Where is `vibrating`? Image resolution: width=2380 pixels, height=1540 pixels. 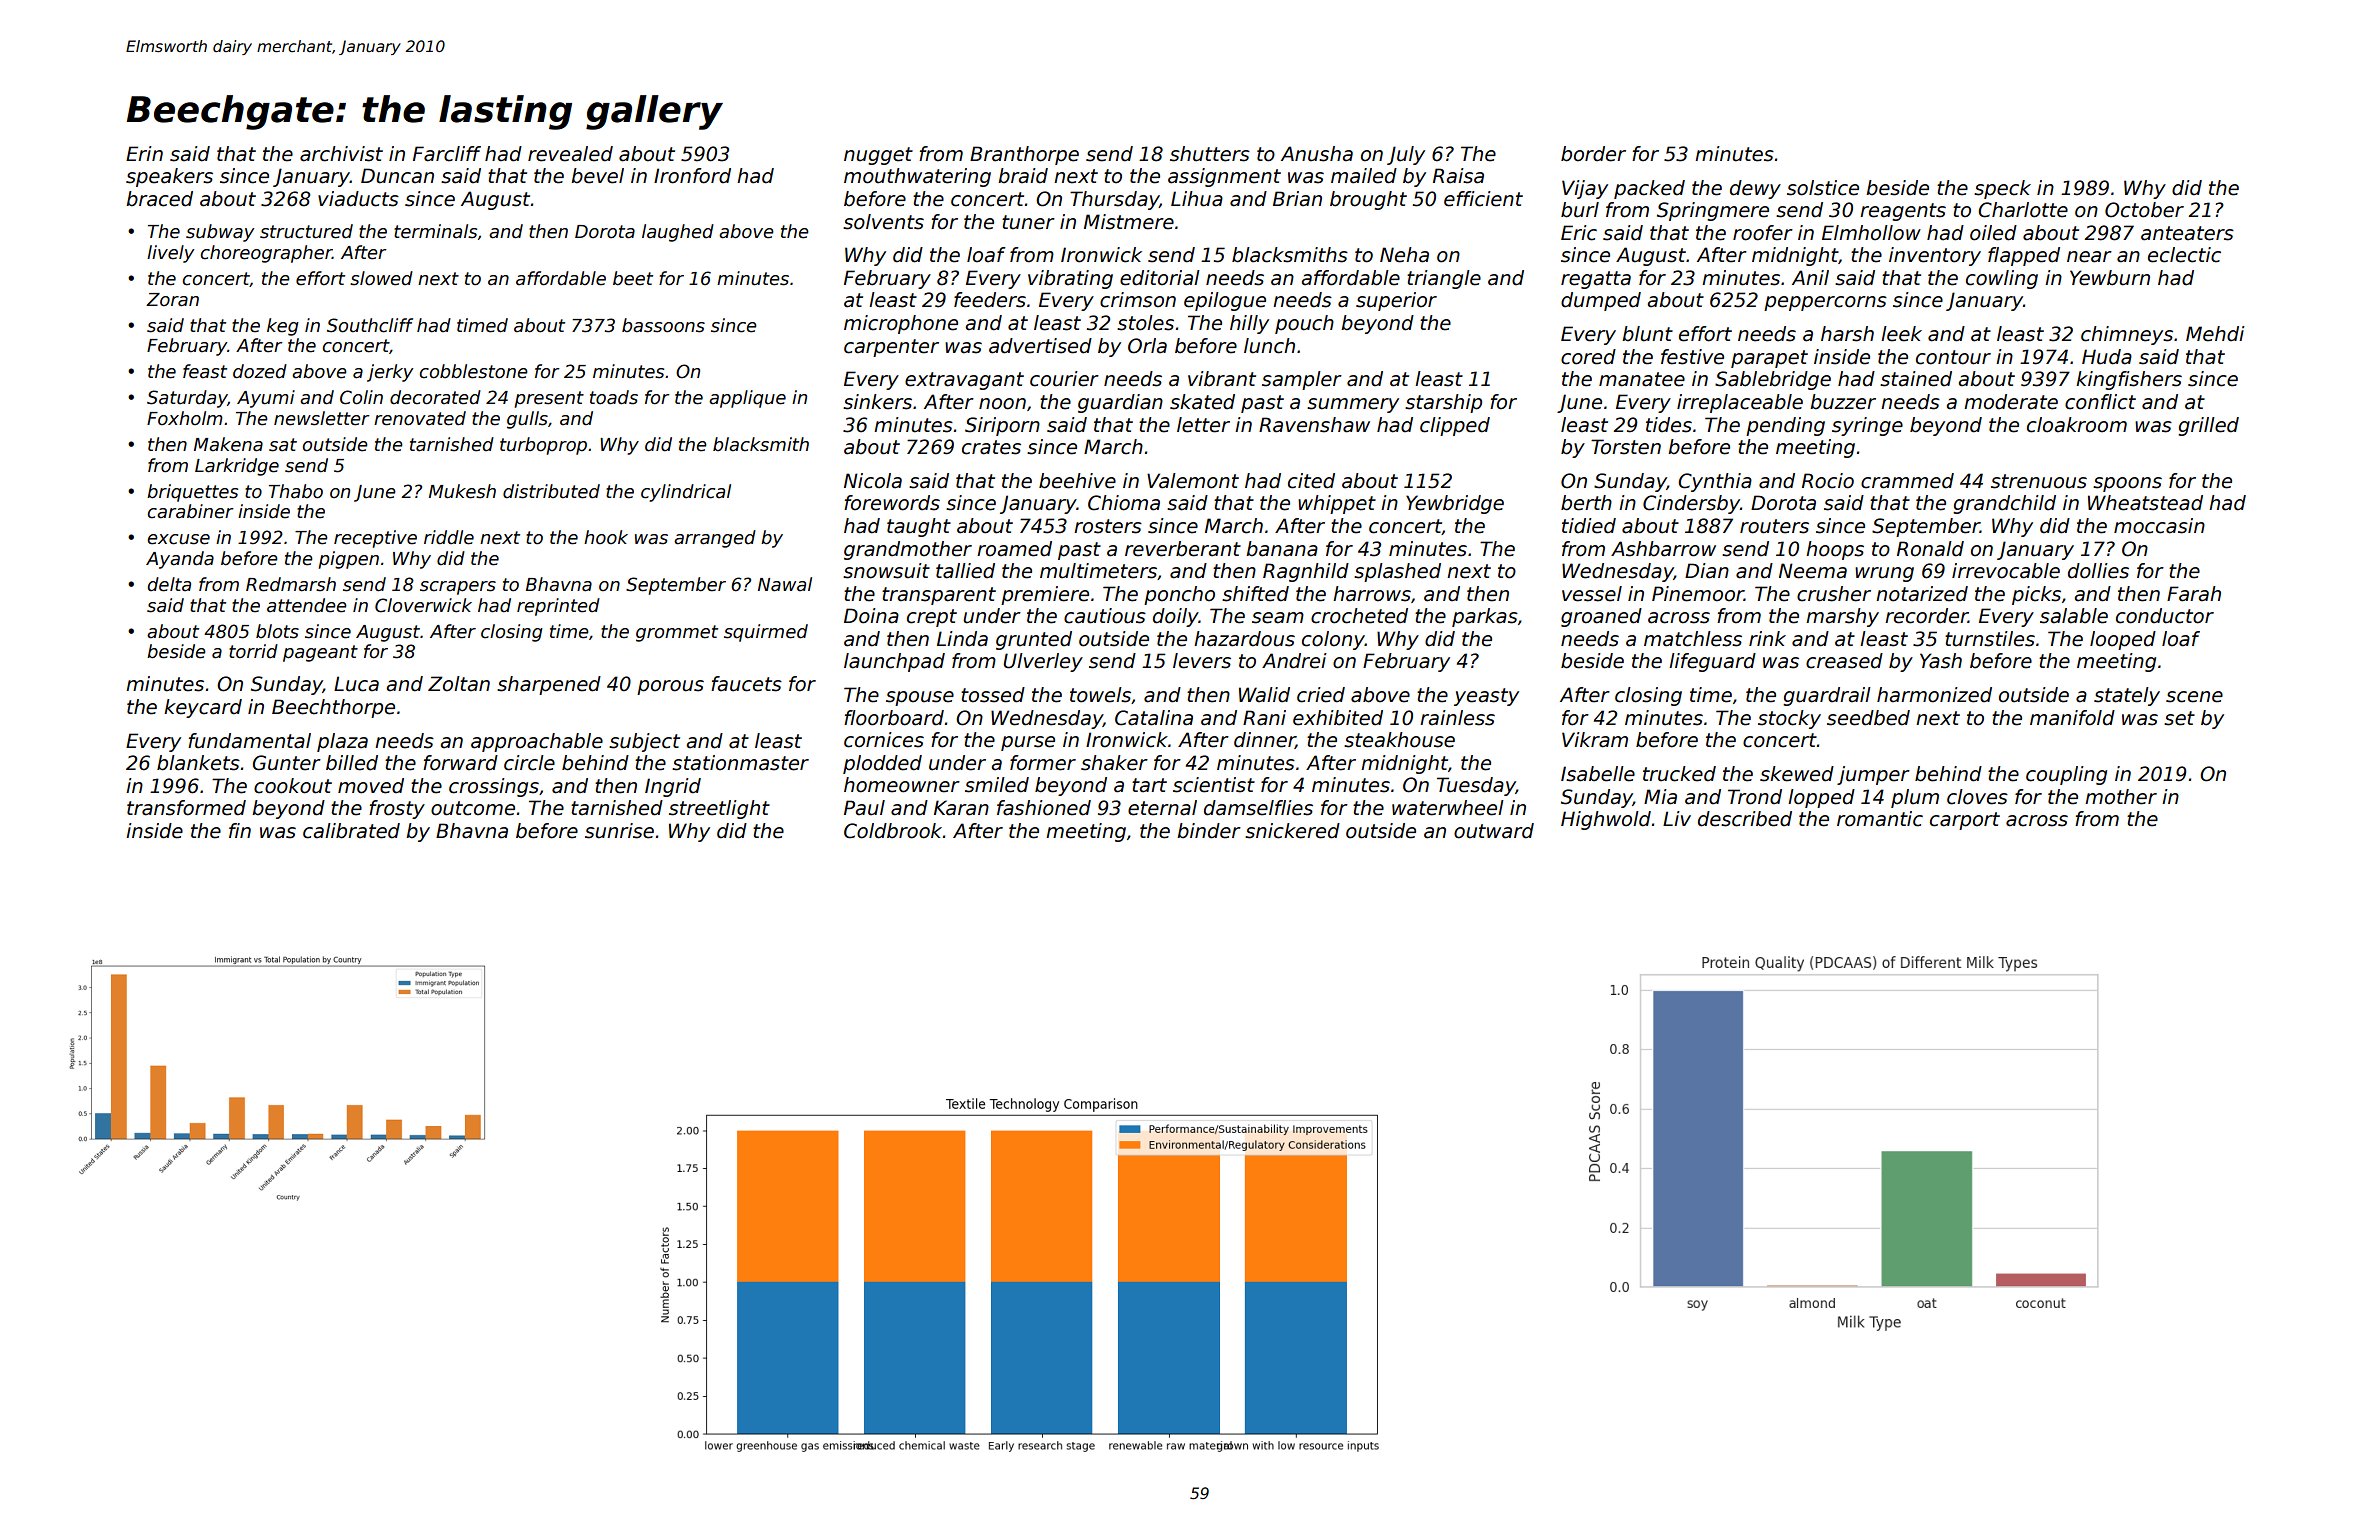
vibrating is located at coordinates (1070, 279).
